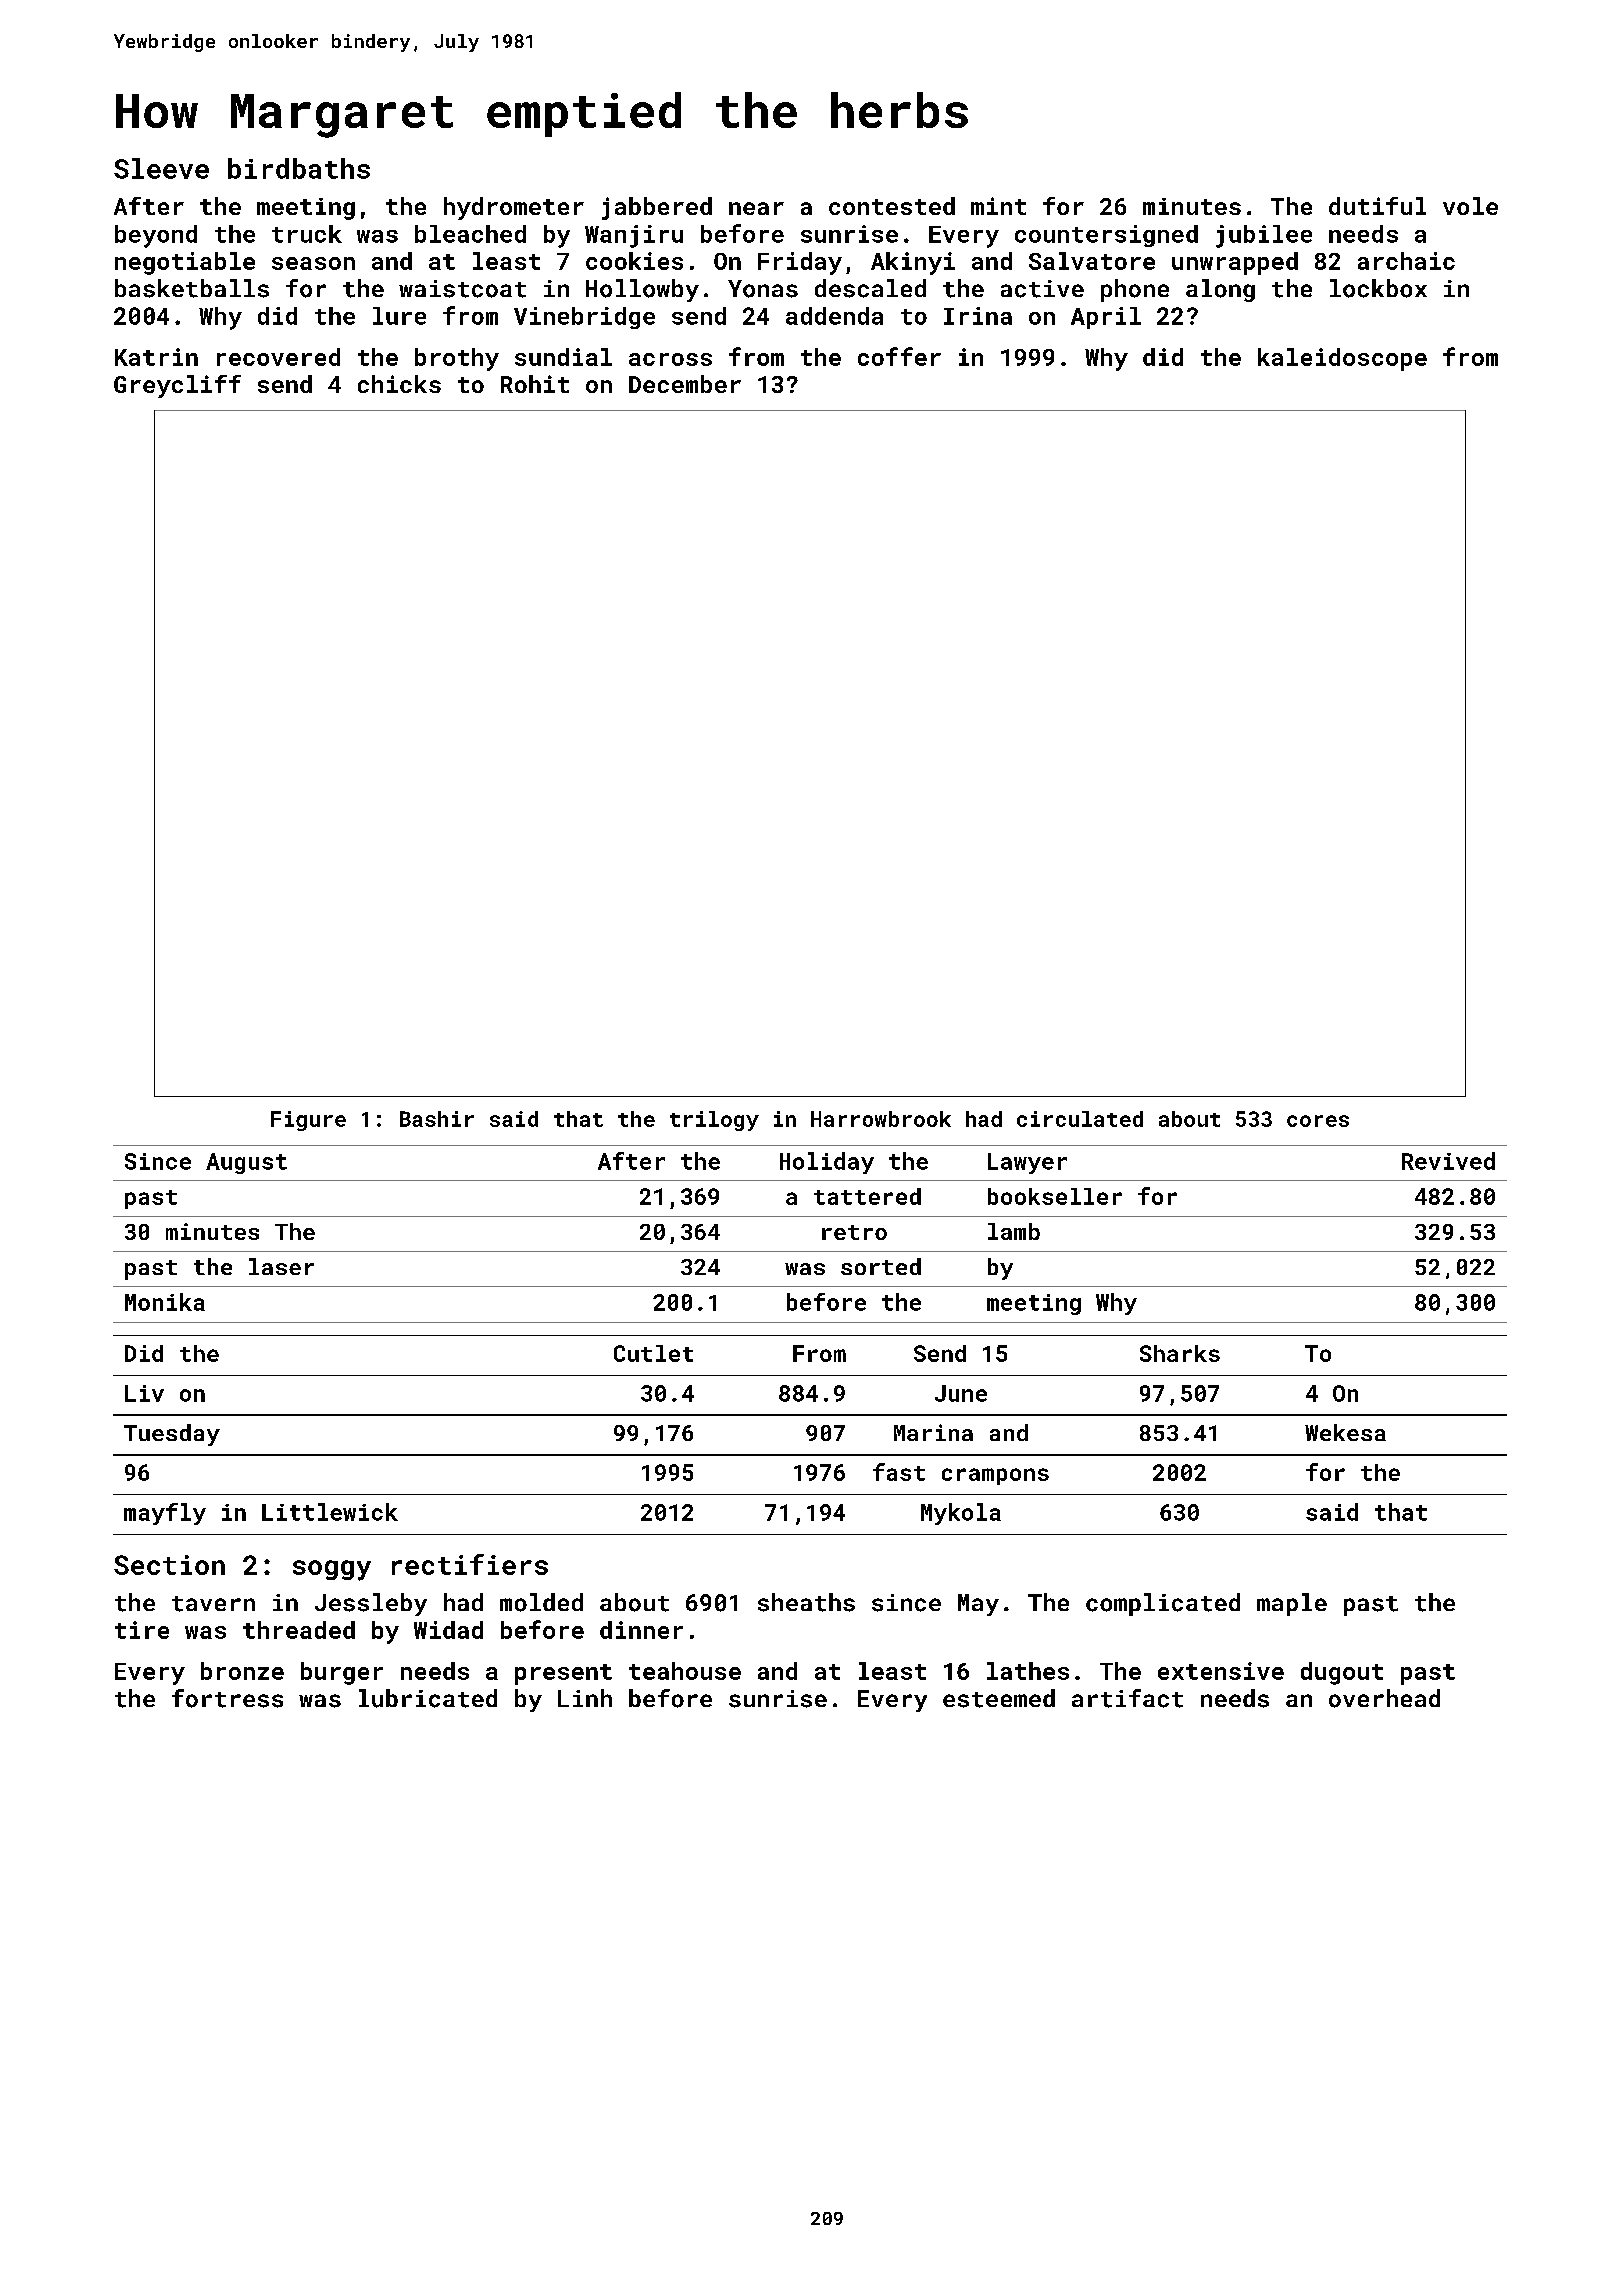 This image has height=2292, width=1620. Describe the element at coordinates (1318, 1121) in the image. I see `cores` at that location.
